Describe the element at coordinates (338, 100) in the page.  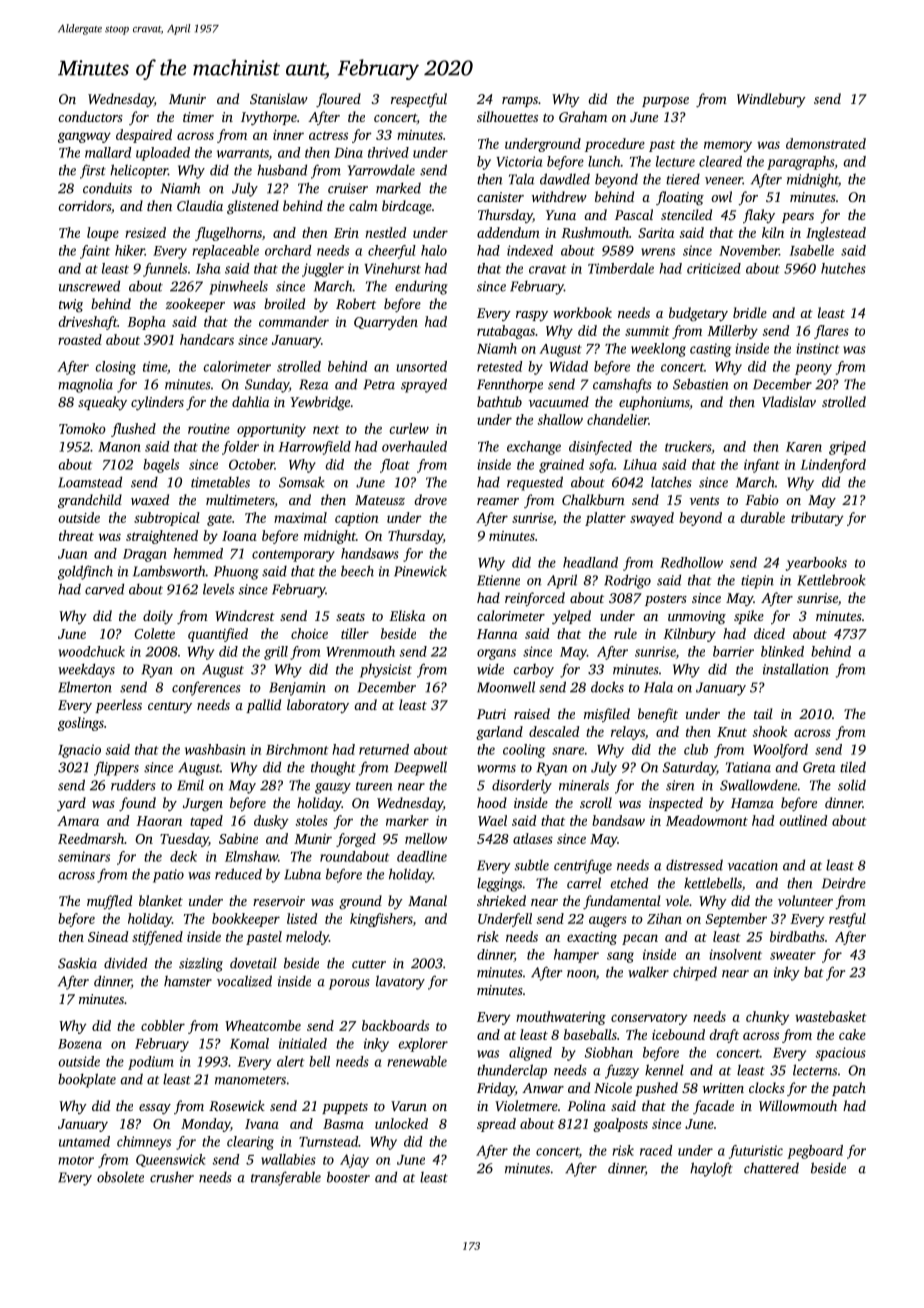
I see `floured` at that location.
